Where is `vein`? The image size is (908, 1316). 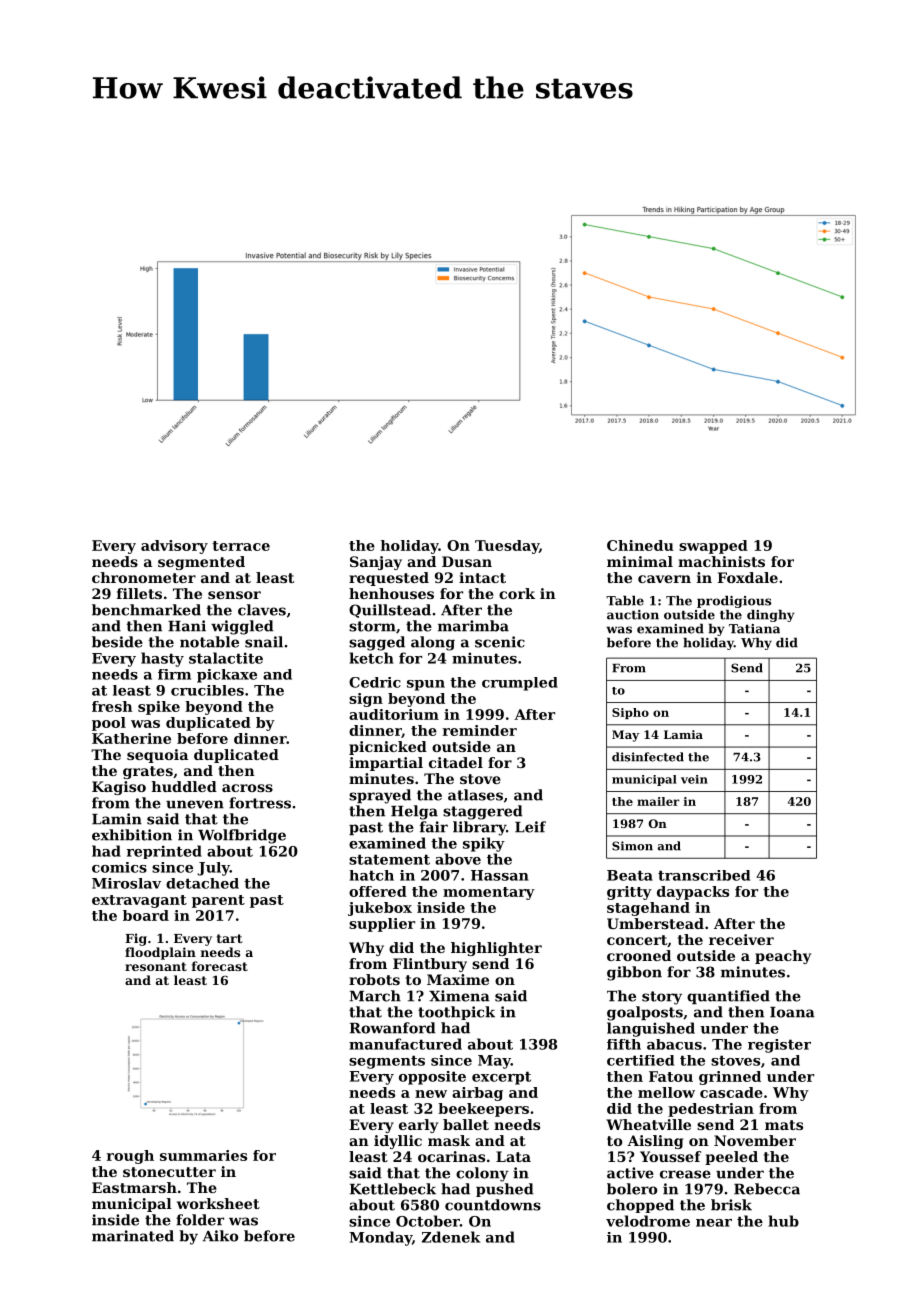 vein is located at coordinates (694, 779).
